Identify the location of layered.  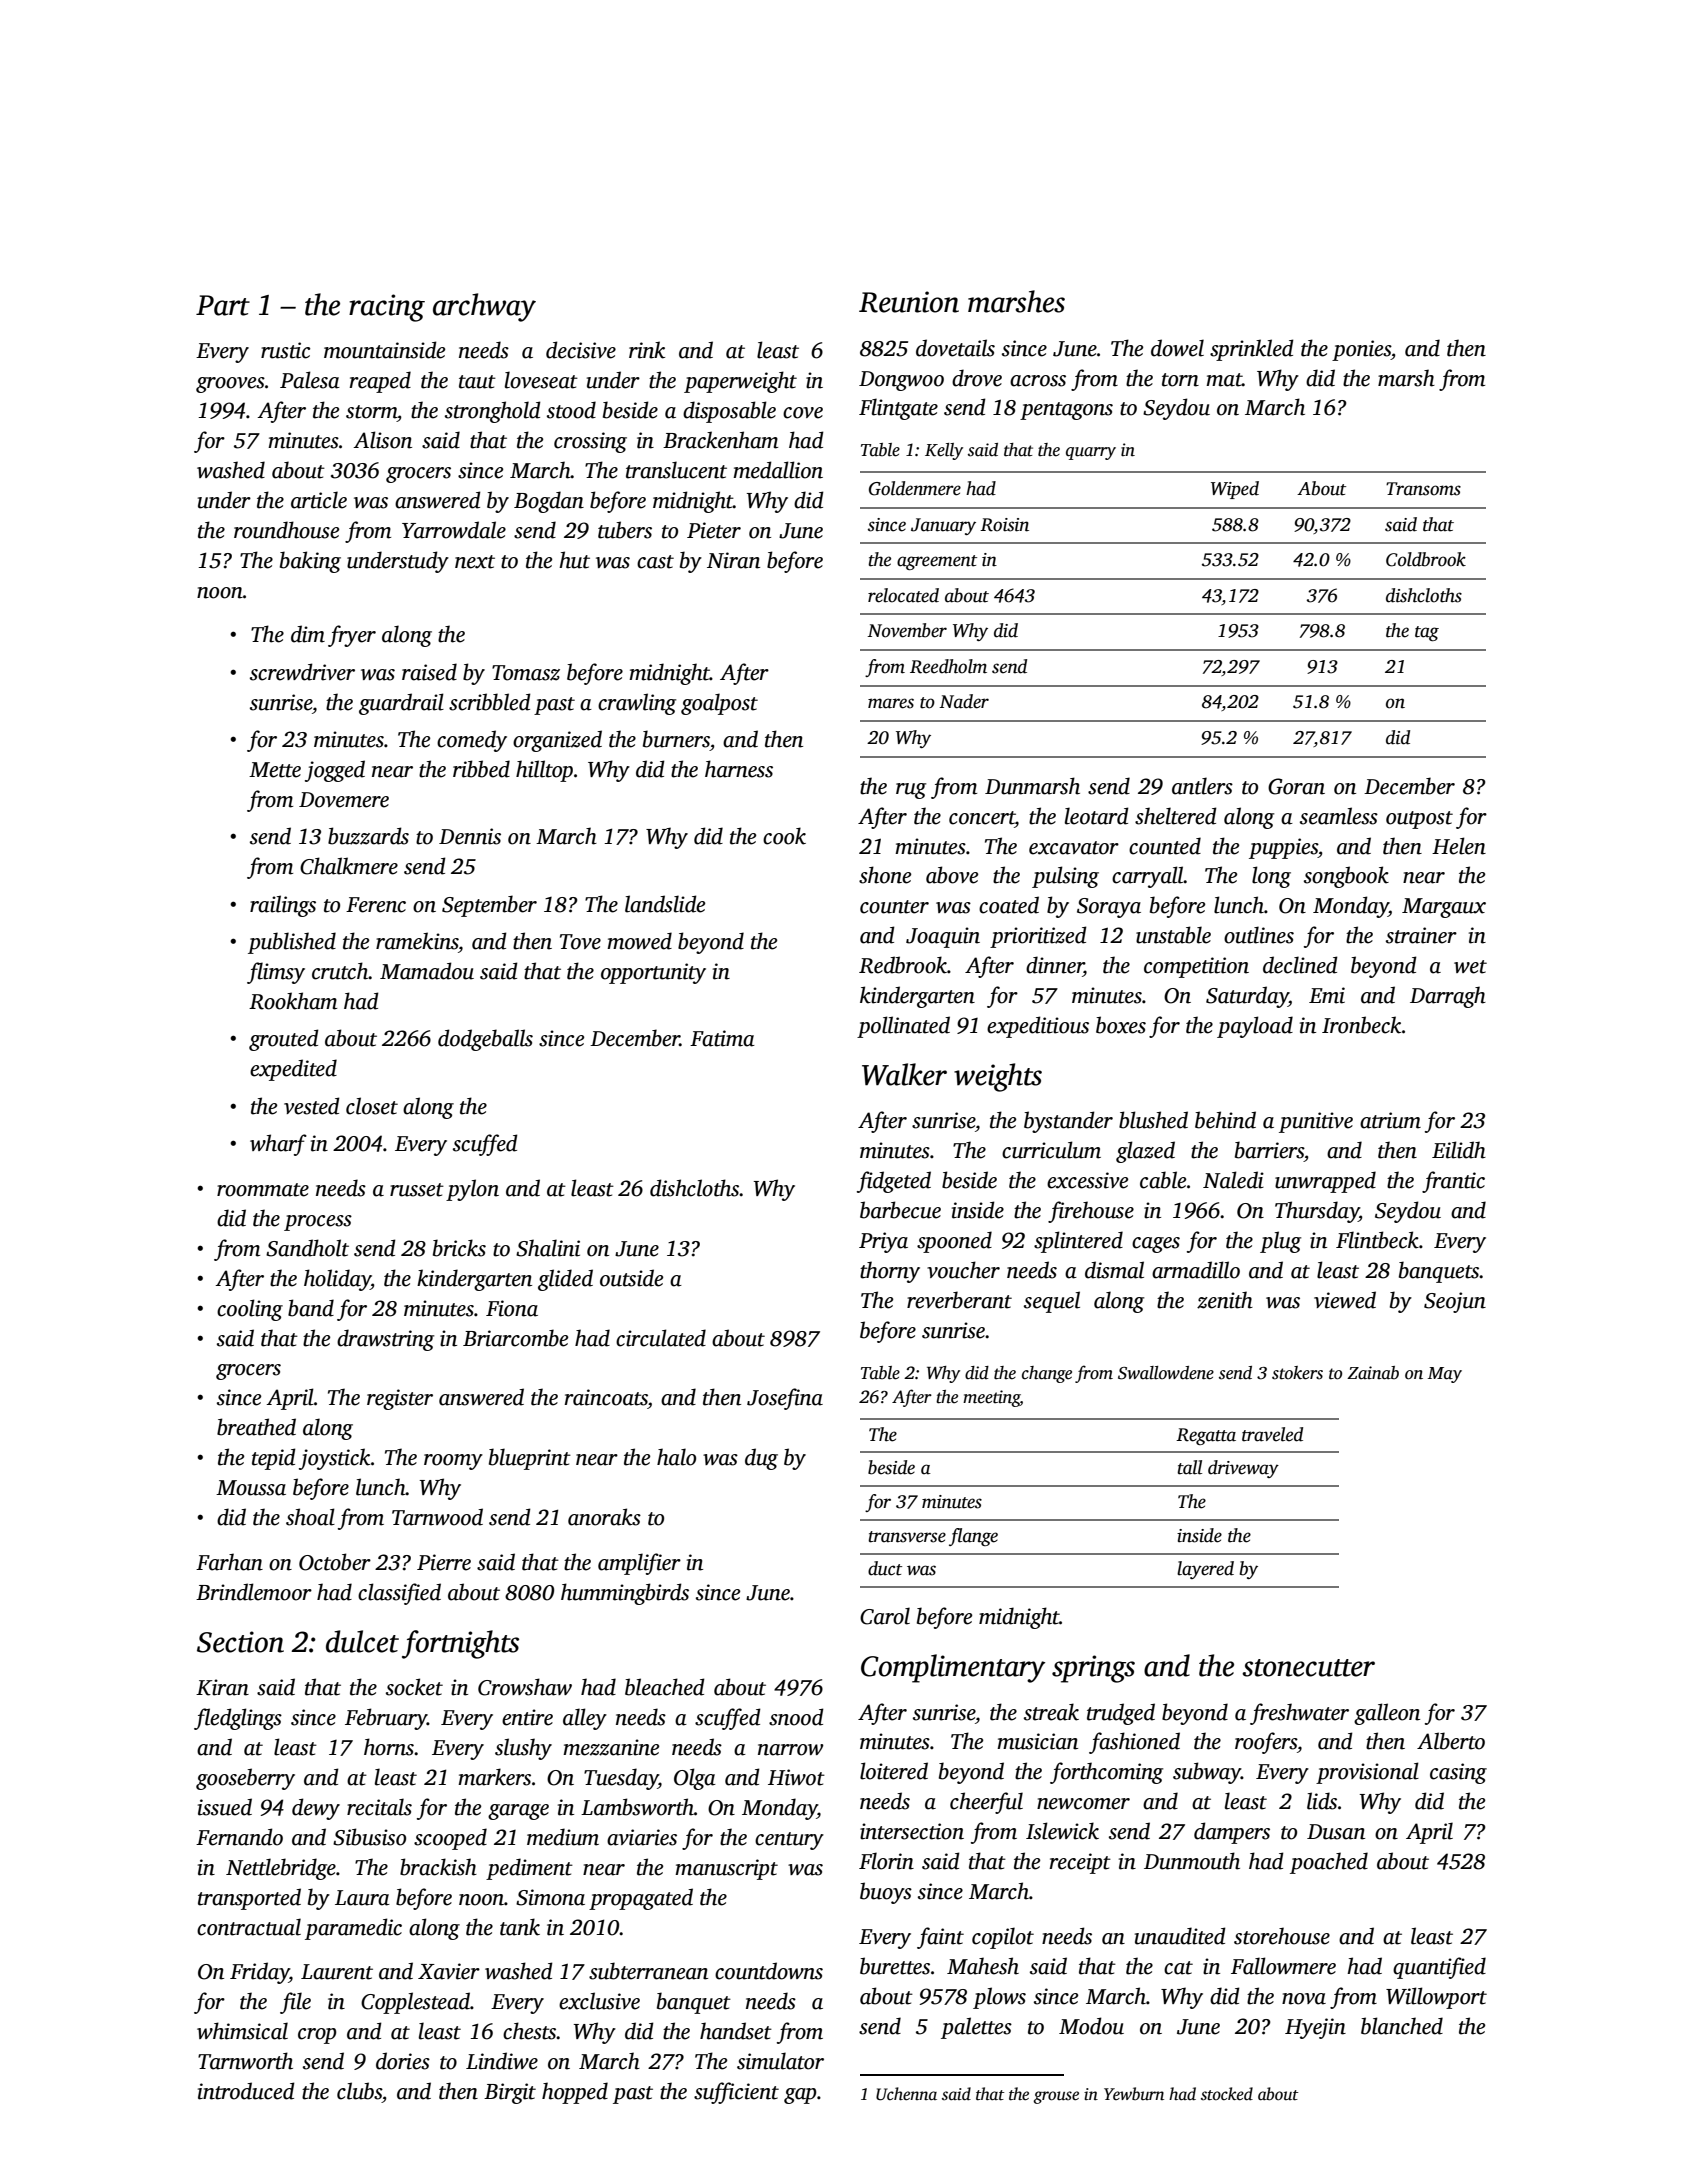
(1205, 1570).
